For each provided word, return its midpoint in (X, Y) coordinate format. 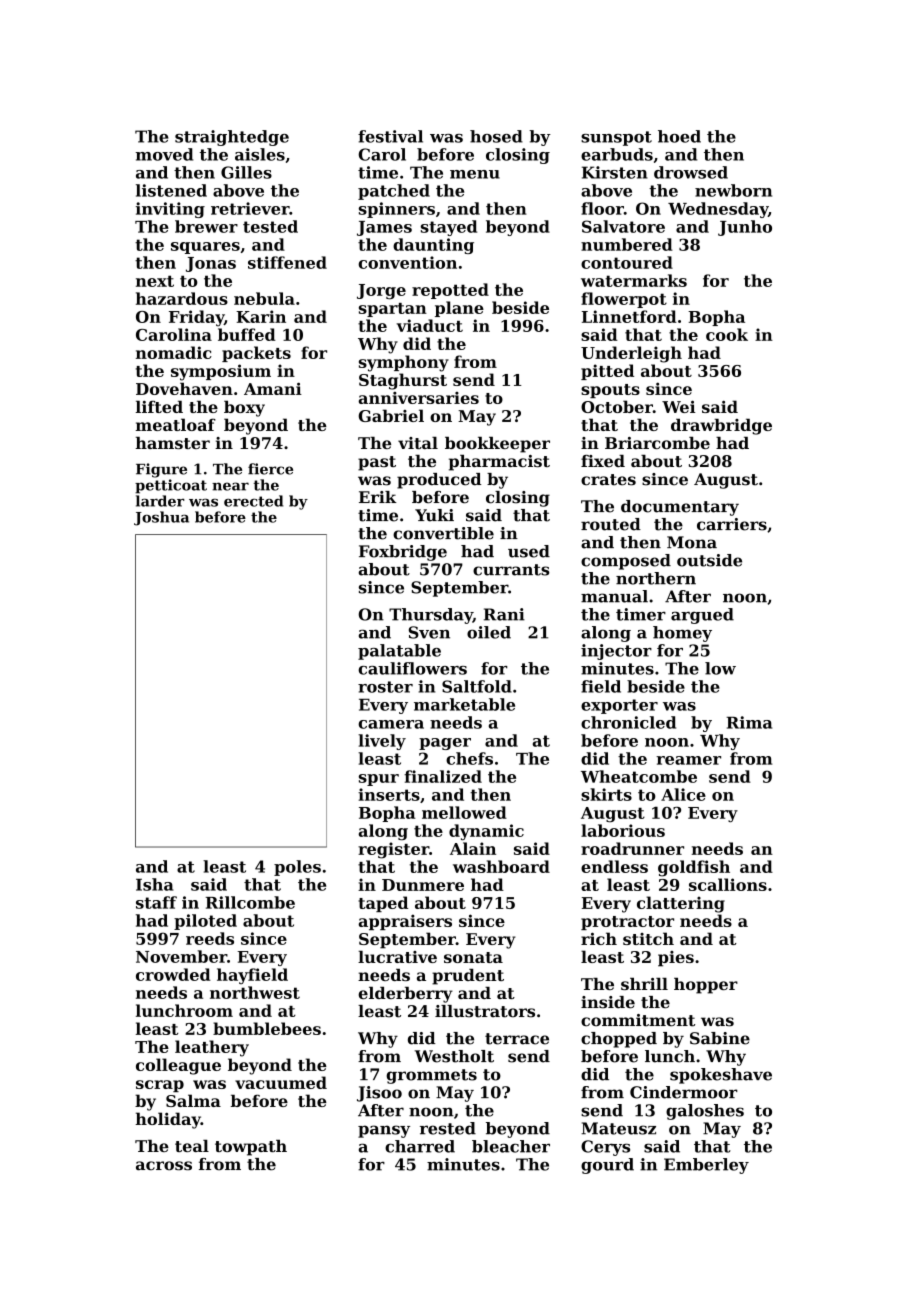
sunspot (616, 138)
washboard (501, 866)
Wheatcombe (639, 776)
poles (297, 868)
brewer (206, 226)
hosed (496, 136)
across (164, 1166)
